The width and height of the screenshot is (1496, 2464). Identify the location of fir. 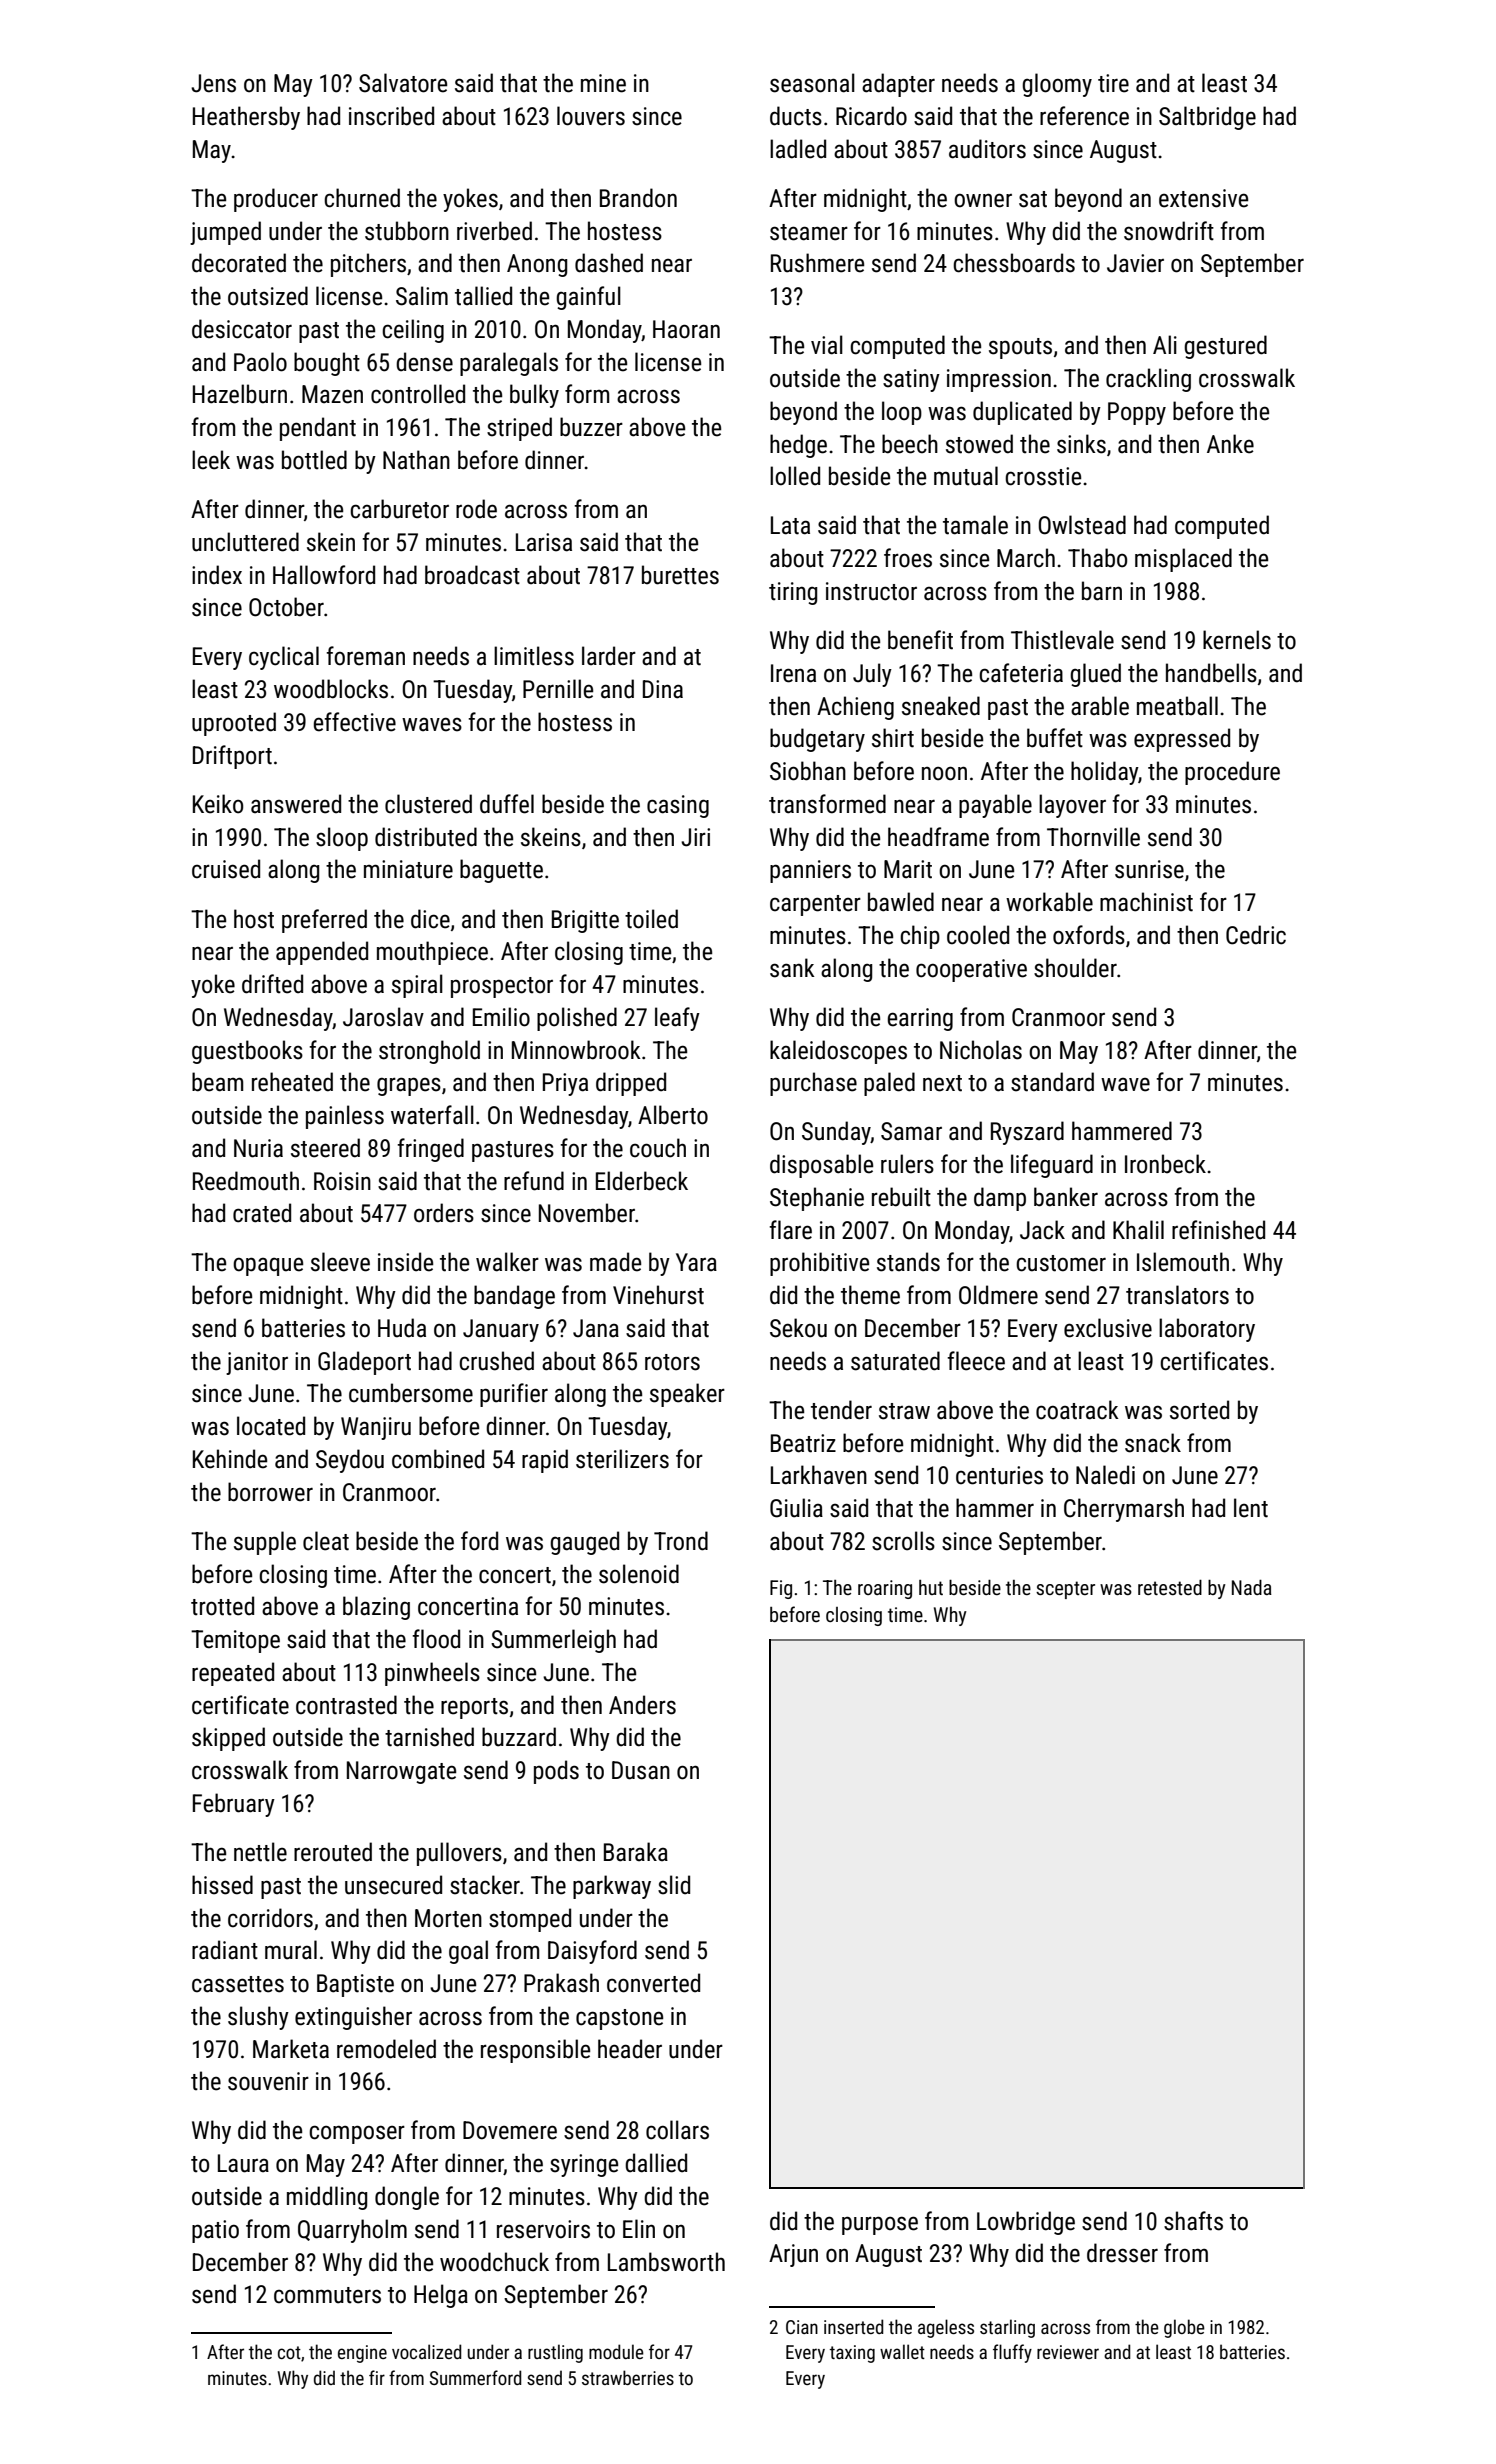
(377, 2377).
